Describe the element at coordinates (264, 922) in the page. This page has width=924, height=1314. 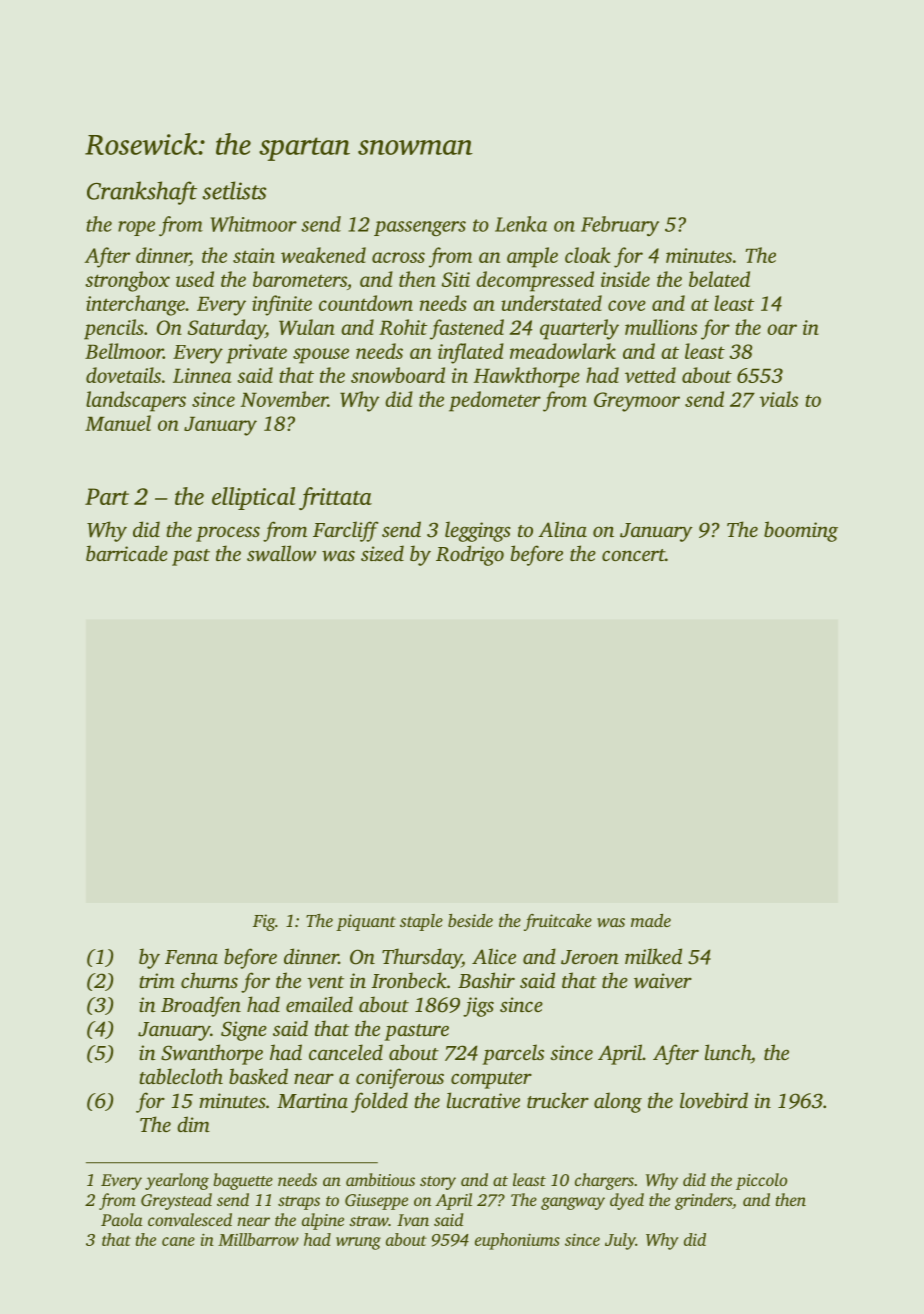
I see `Fig` at that location.
